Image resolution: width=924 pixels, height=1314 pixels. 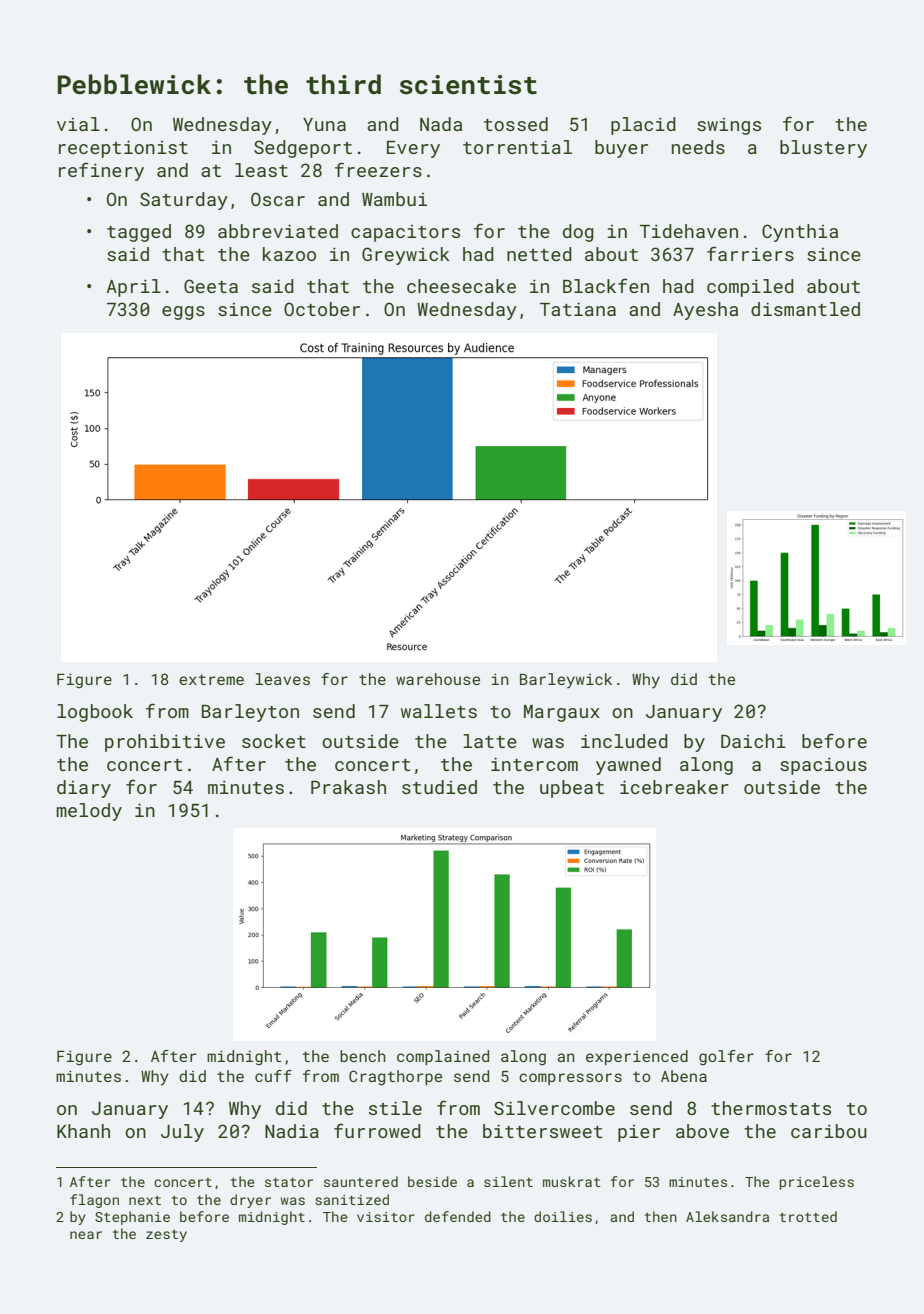 What do you see at coordinates (705, 311) in the document?
I see `Ayesha` at bounding box center [705, 311].
